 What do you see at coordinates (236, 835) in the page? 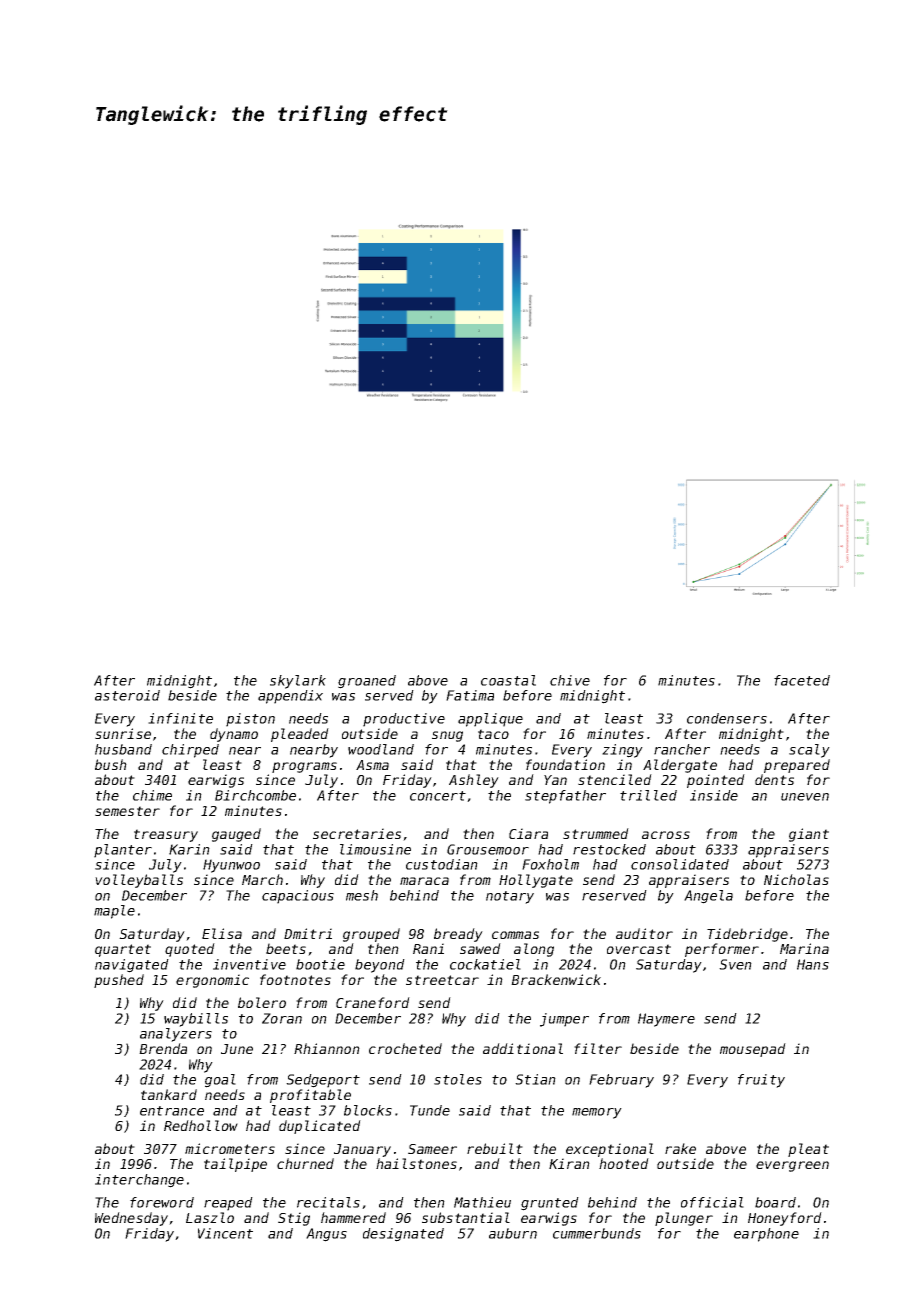
I see `gauged` at bounding box center [236, 835].
